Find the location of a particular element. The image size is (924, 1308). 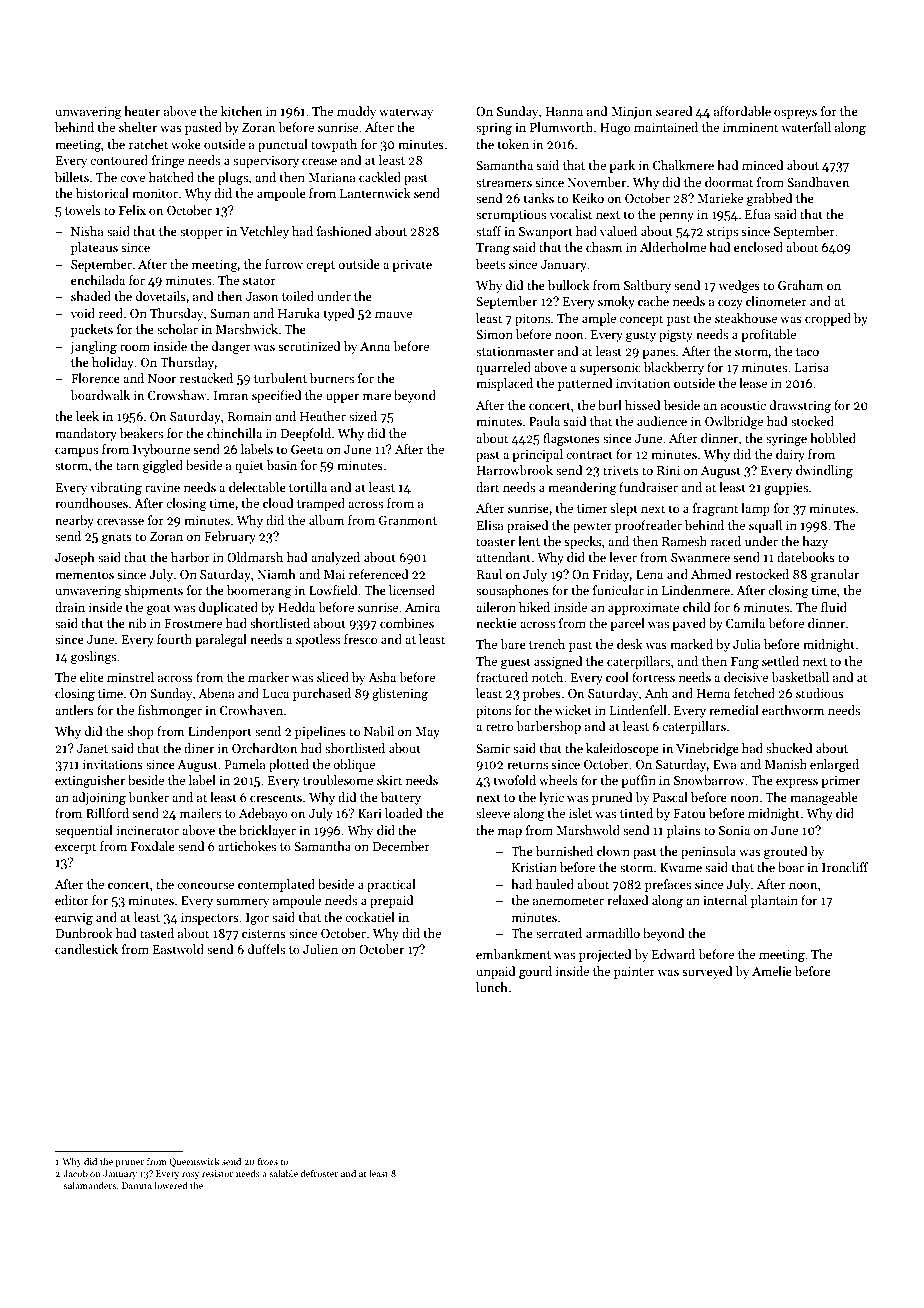

meandering is located at coordinates (582, 488).
